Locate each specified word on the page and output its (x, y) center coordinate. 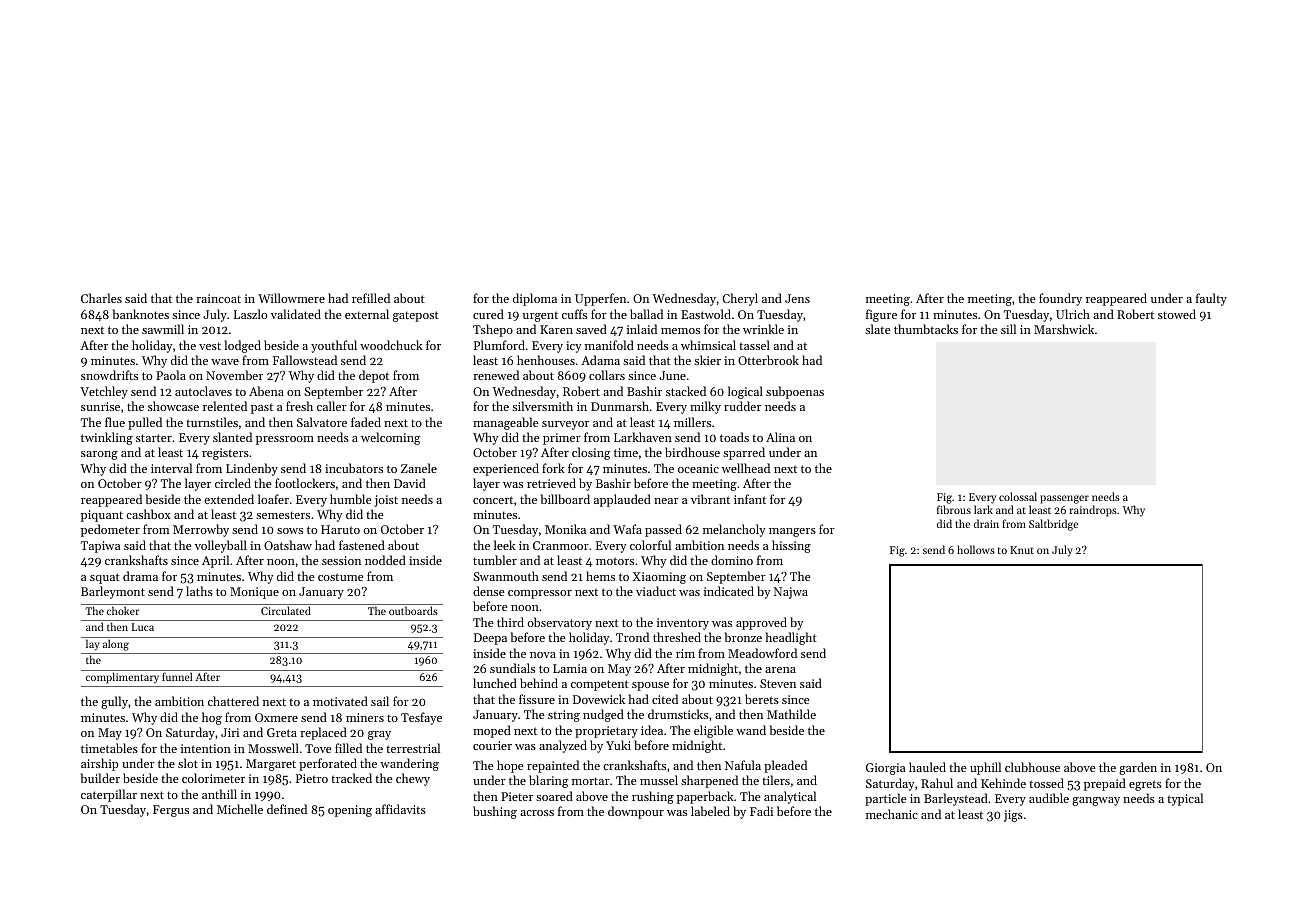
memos (680, 331)
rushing (653, 797)
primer (562, 439)
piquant (102, 516)
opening (350, 811)
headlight (791, 638)
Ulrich (1073, 314)
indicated (729, 591)
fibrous (954, 509)
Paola (171, 375)
